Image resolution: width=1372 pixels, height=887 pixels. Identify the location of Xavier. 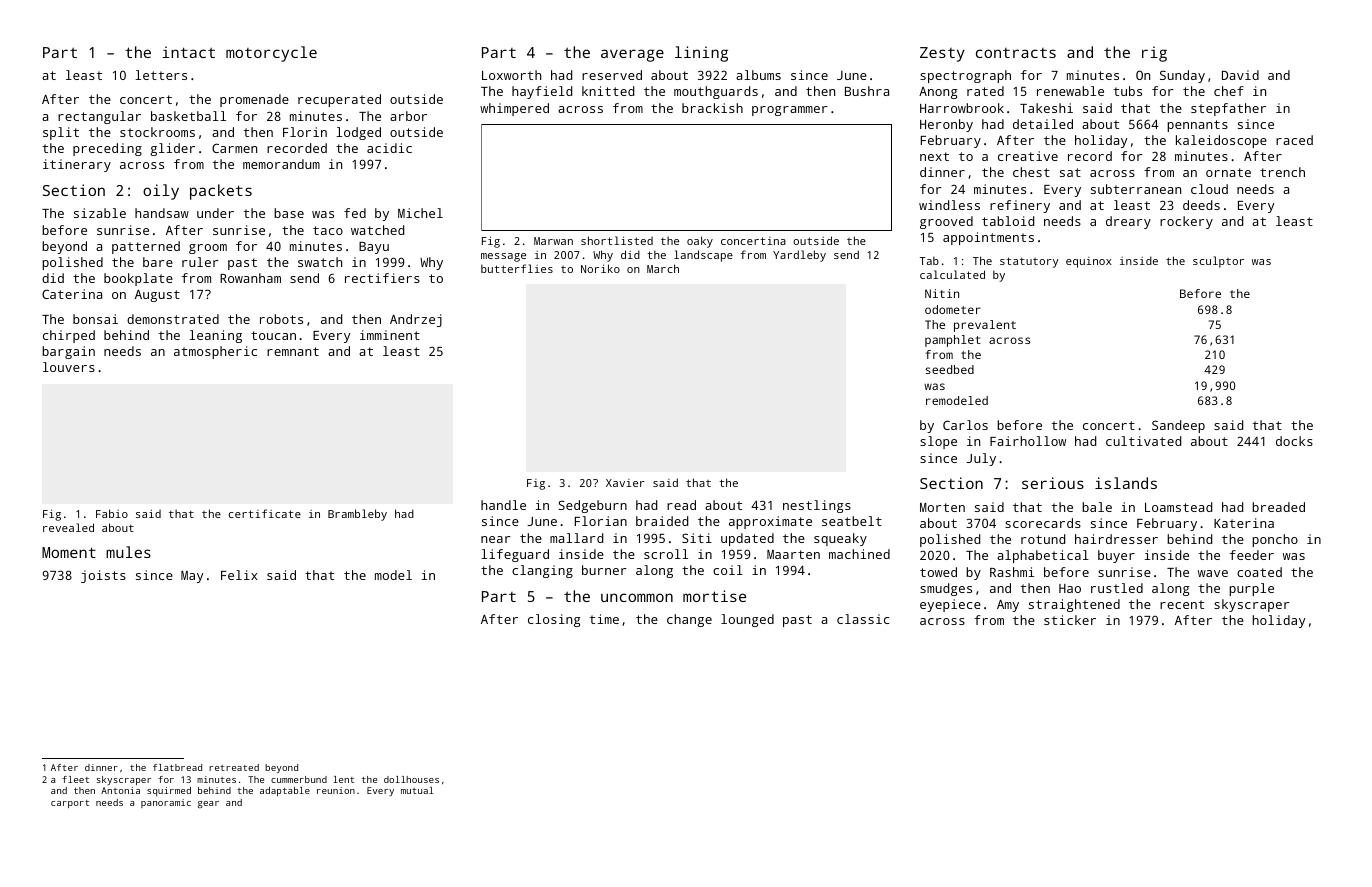
(625, 483).
